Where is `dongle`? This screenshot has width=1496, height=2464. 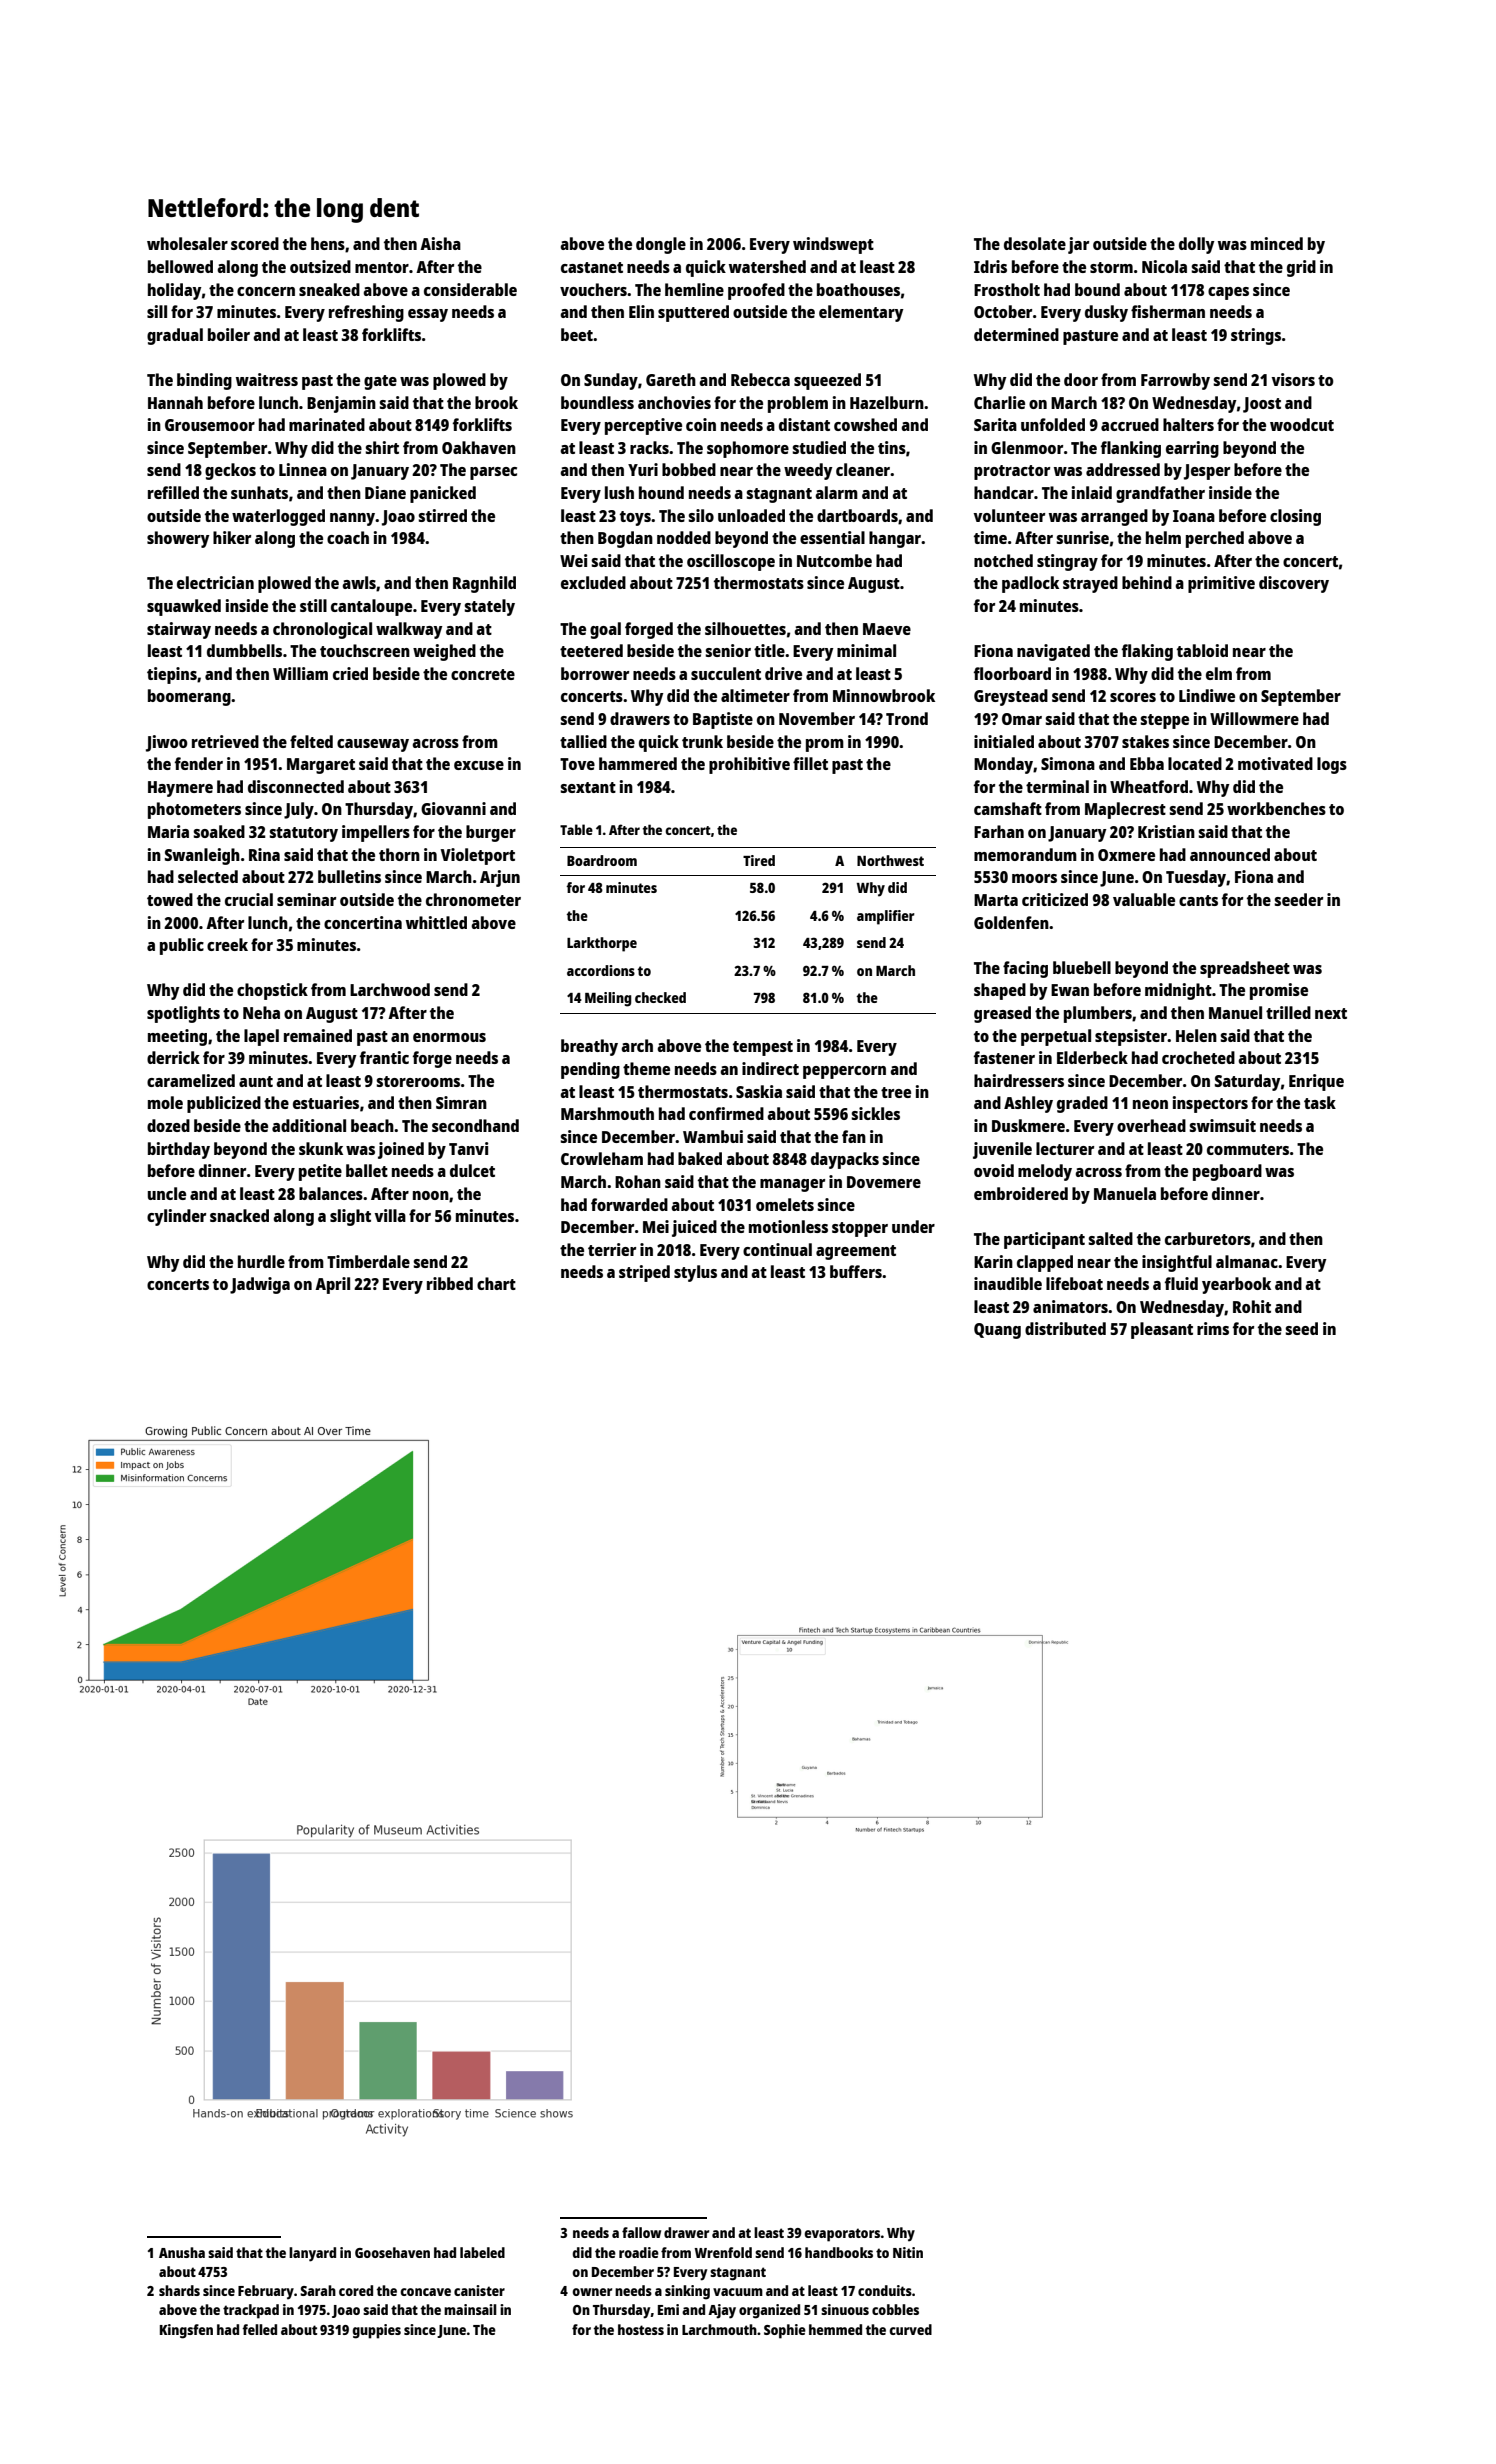
dongle is located at coordinates (661, 245).
